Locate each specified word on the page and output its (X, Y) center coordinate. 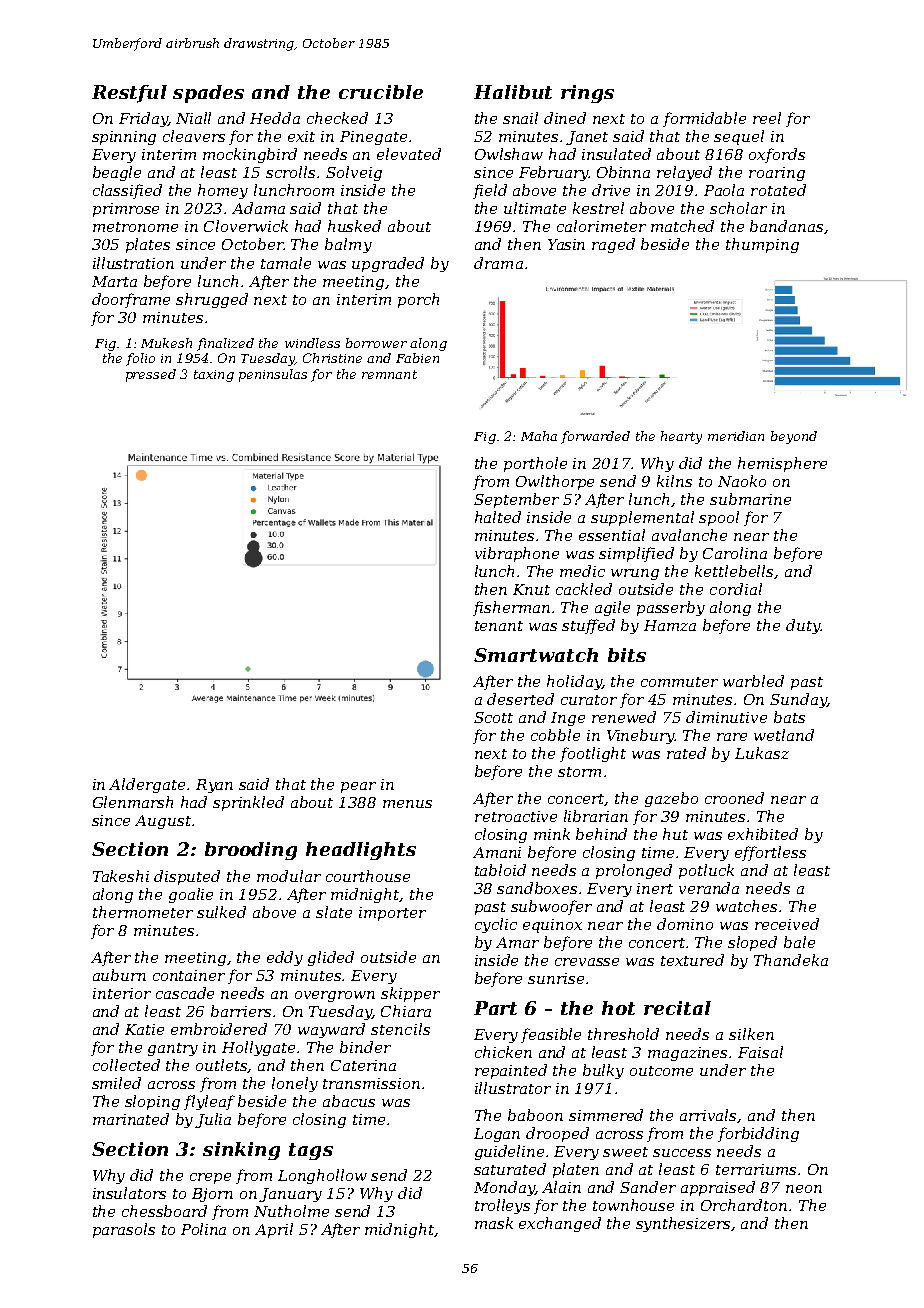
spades (208, 94)
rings (587, 94)
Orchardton (744, 1205)
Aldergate (147, 785)
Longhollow (322, 1176)
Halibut (513, 92)
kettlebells (735, 572)
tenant (499, 626)
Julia (213, 1120)
